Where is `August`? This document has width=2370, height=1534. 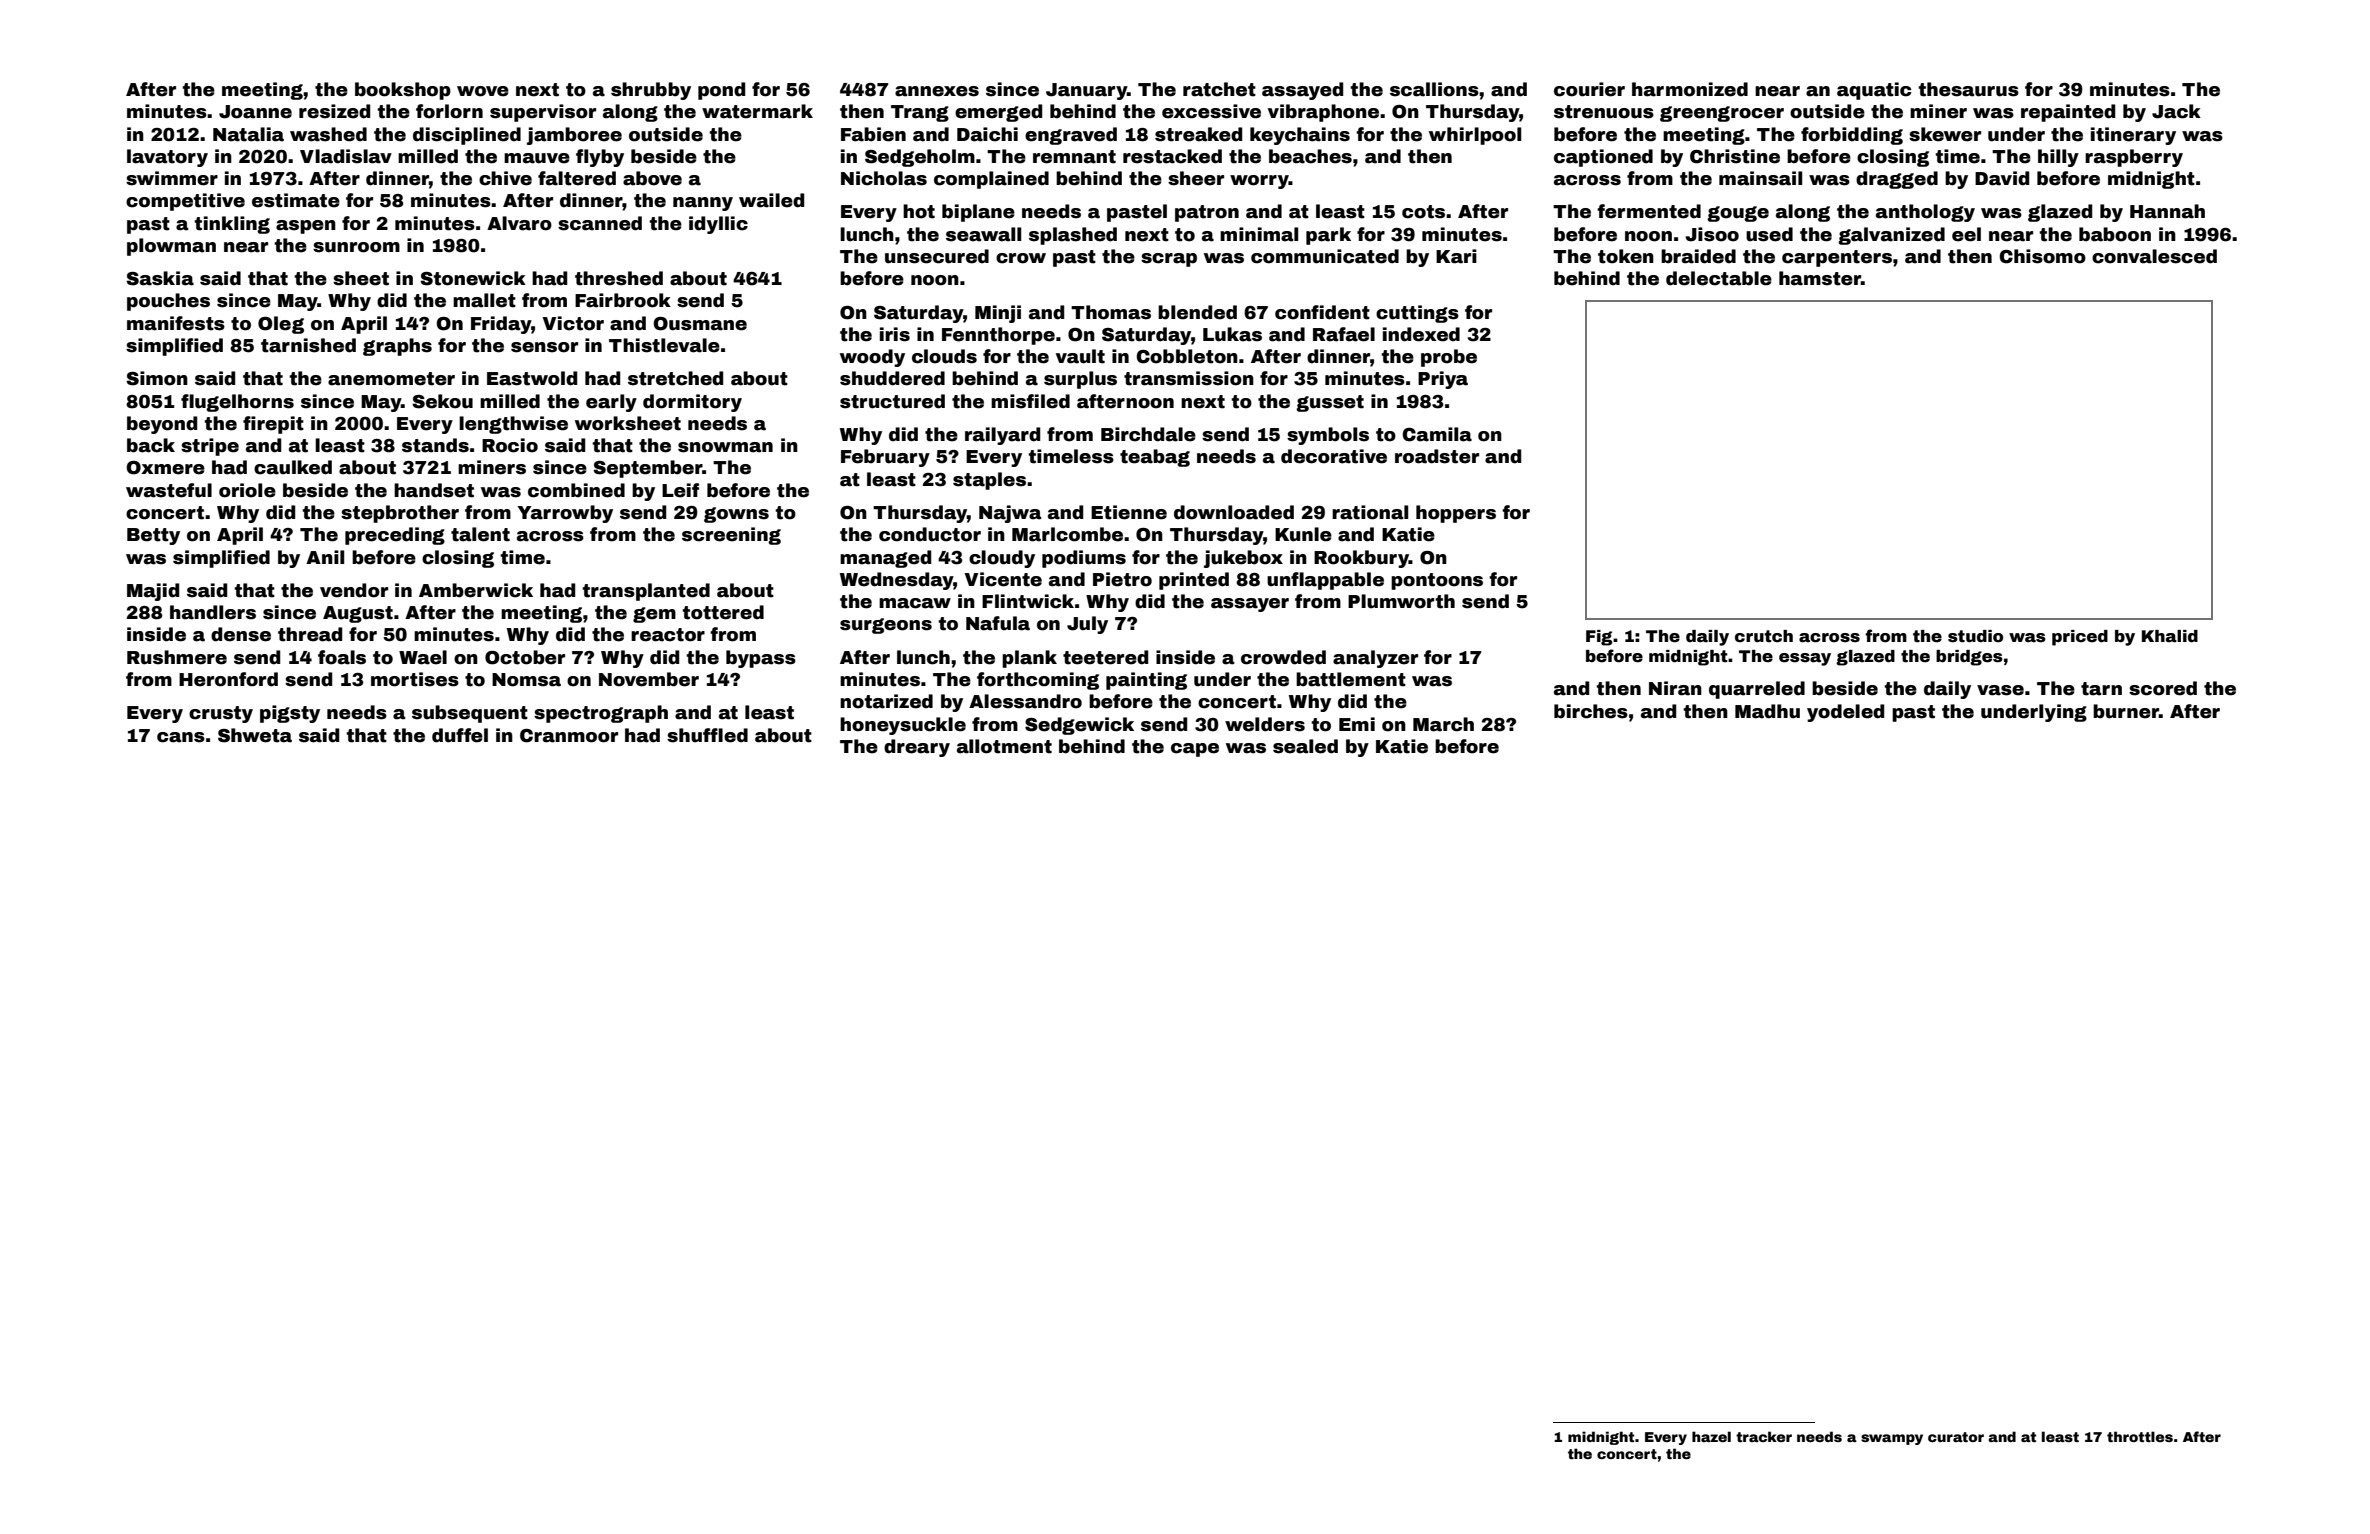 August is located at coordinates (358, 614).
